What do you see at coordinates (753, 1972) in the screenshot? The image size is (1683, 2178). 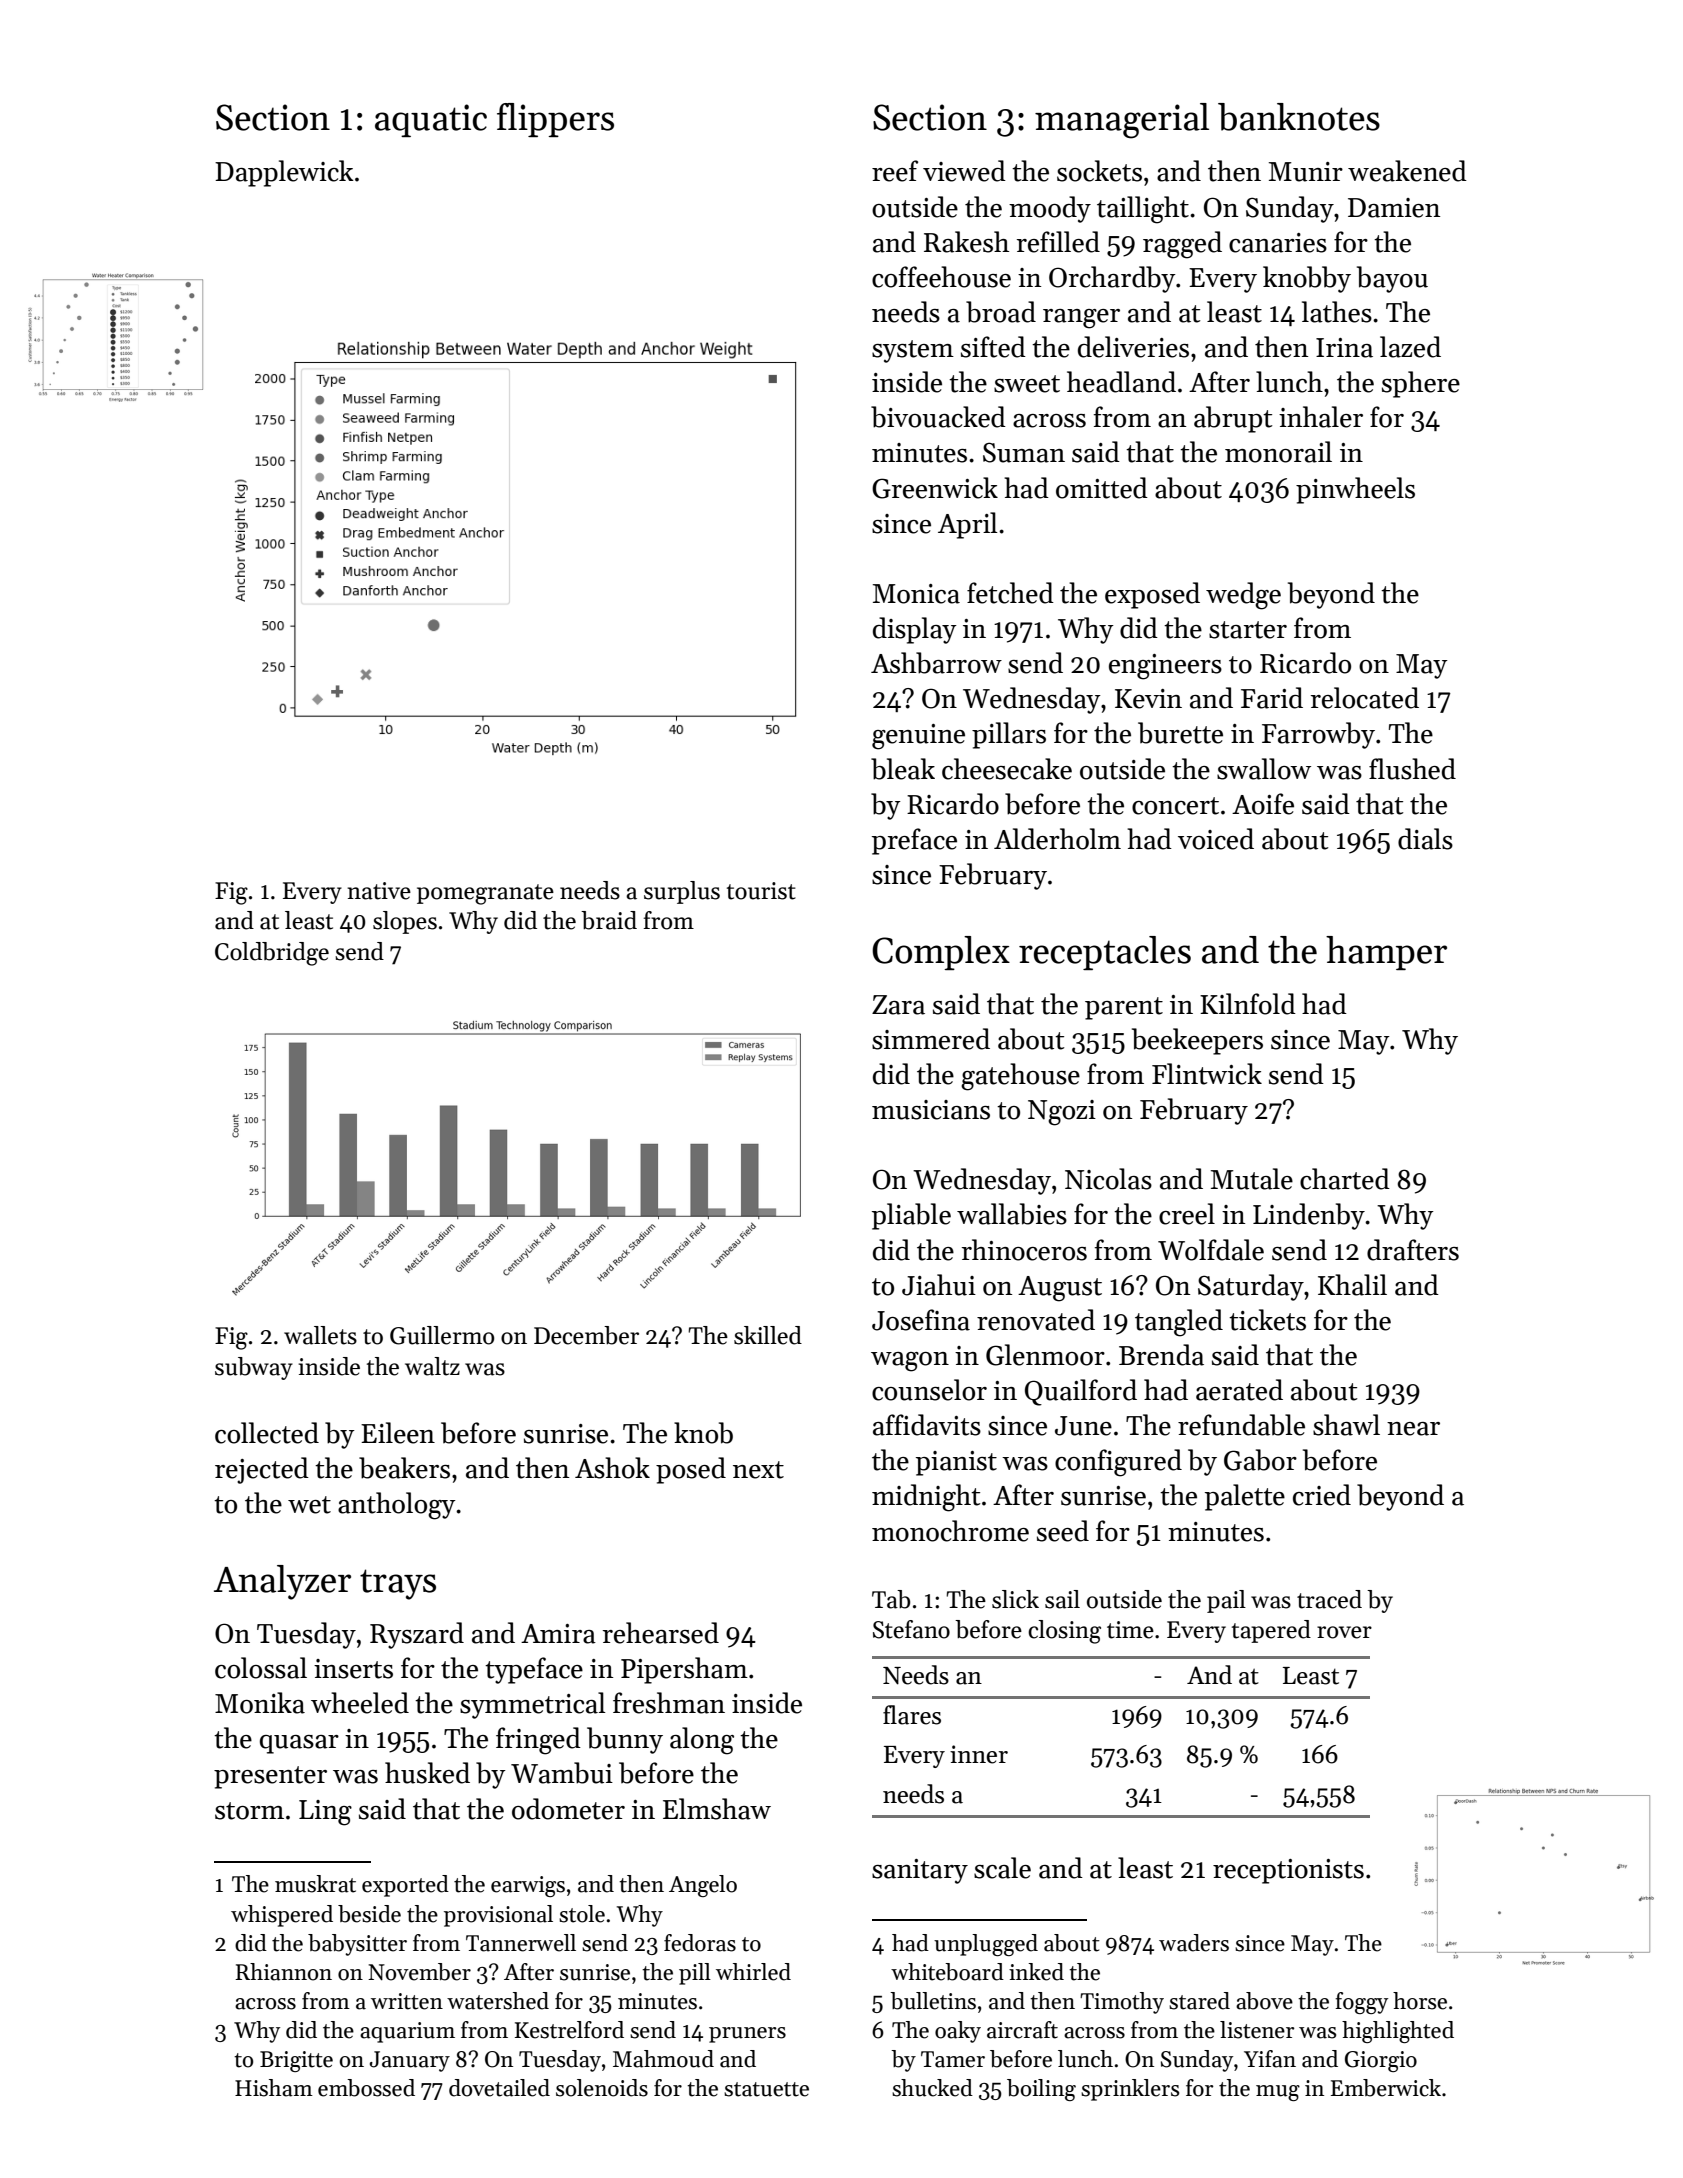 I see `whirled` at bounding box center [753, 1972].
